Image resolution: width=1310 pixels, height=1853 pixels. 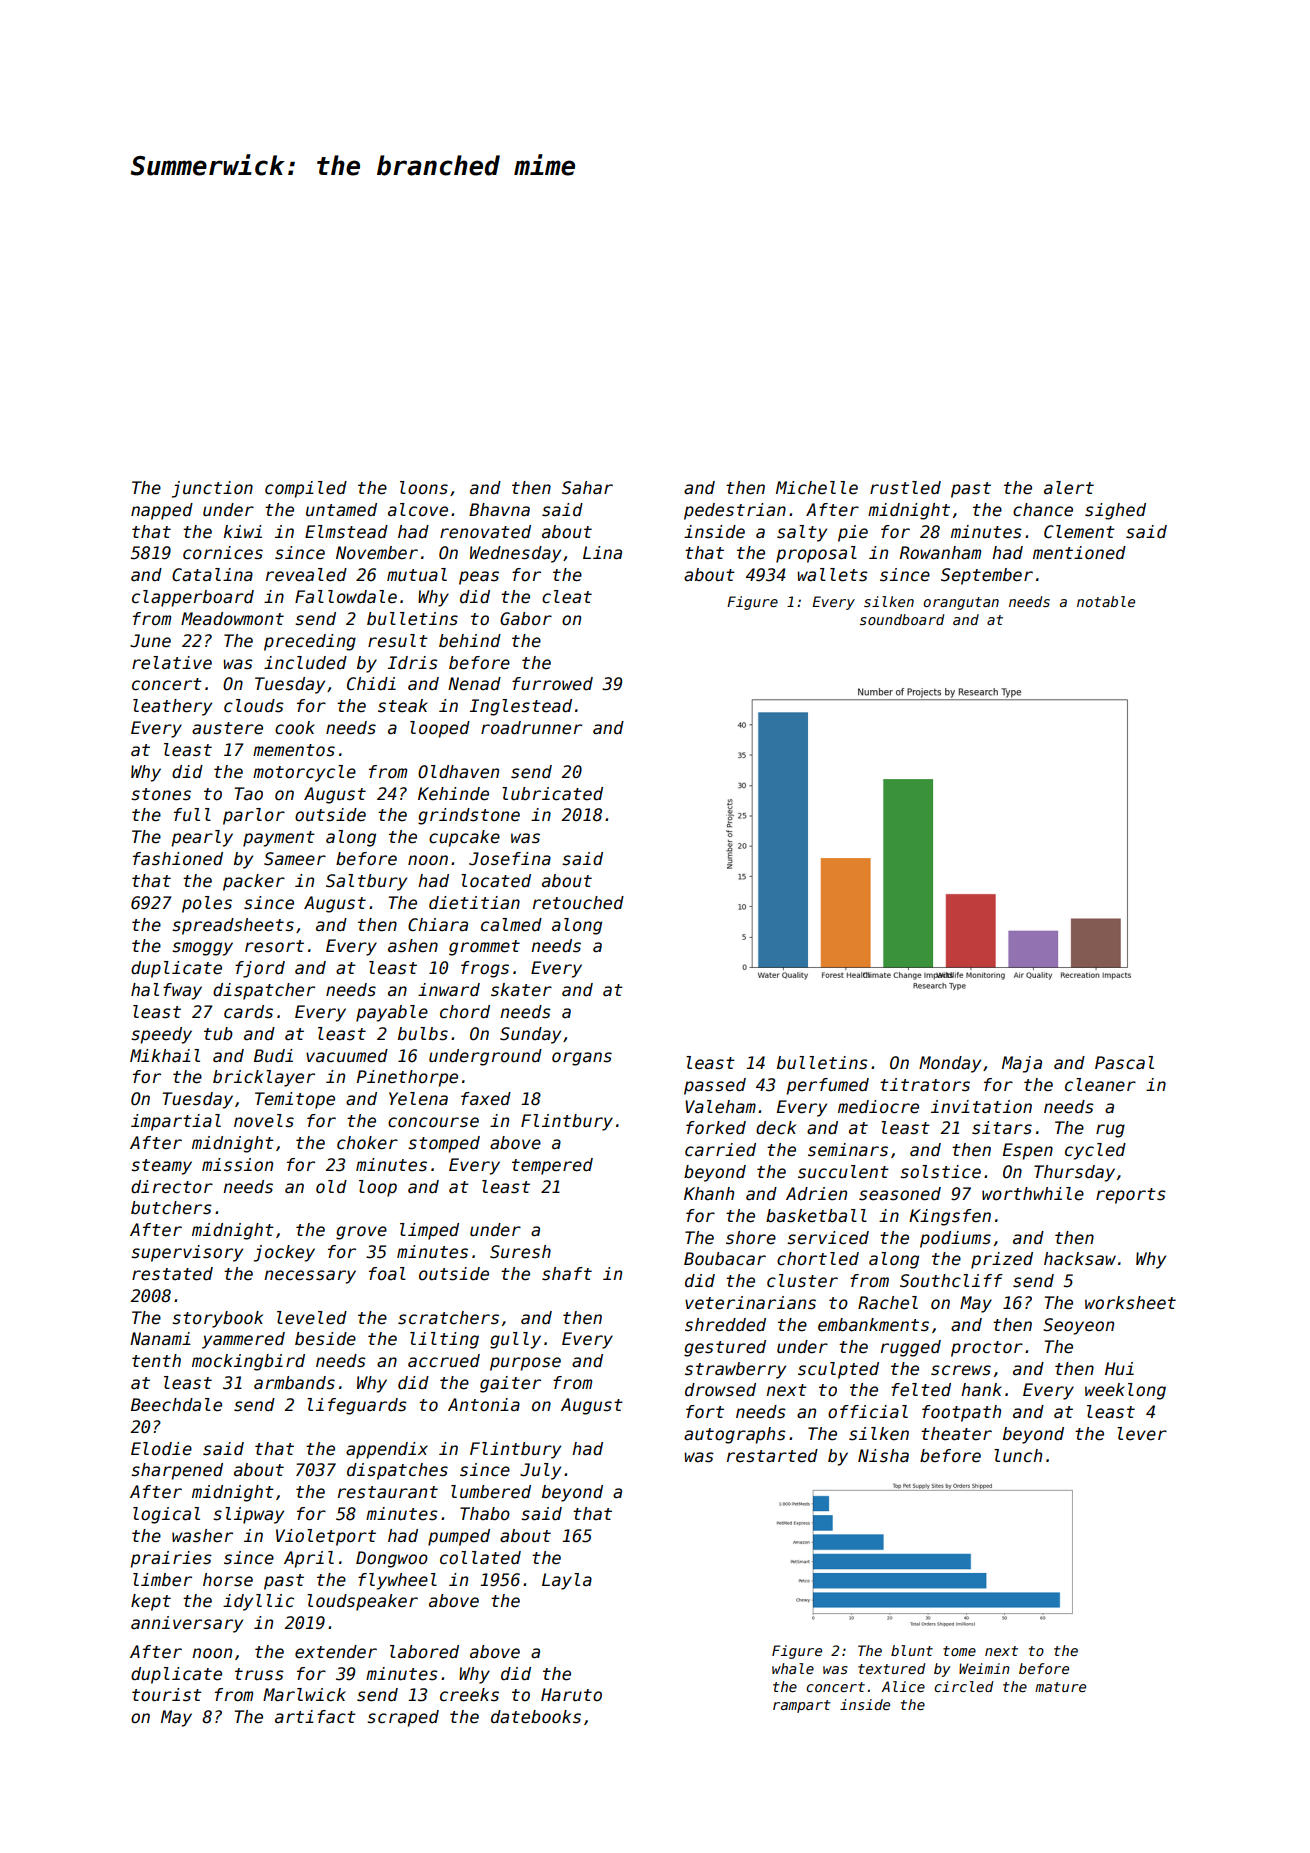 What do you see at coordinates (315, 1717) in the screenshot?
I see `artifact` at bounding box center [315, 1717].
